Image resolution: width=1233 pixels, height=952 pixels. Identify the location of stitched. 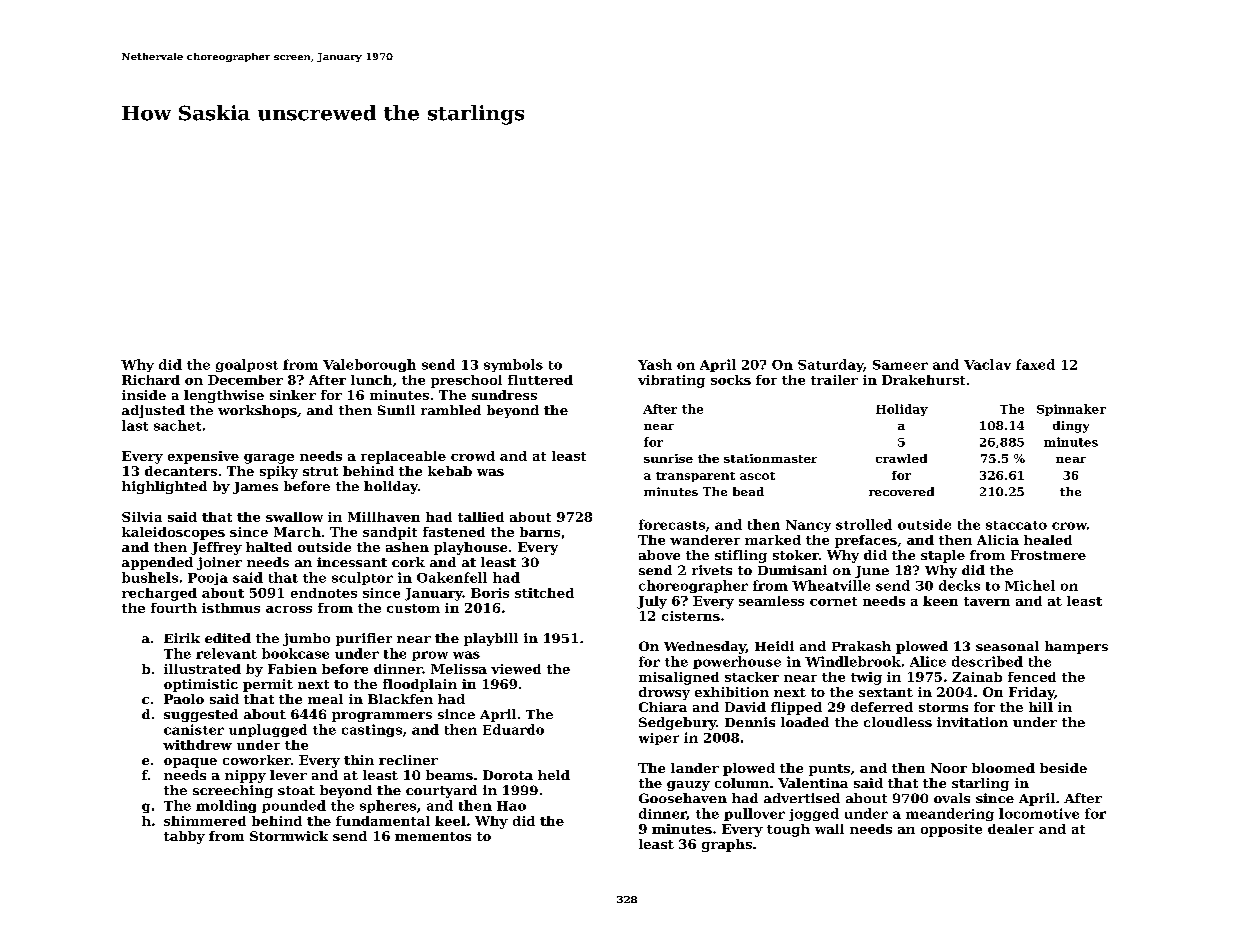
(544, 593).
